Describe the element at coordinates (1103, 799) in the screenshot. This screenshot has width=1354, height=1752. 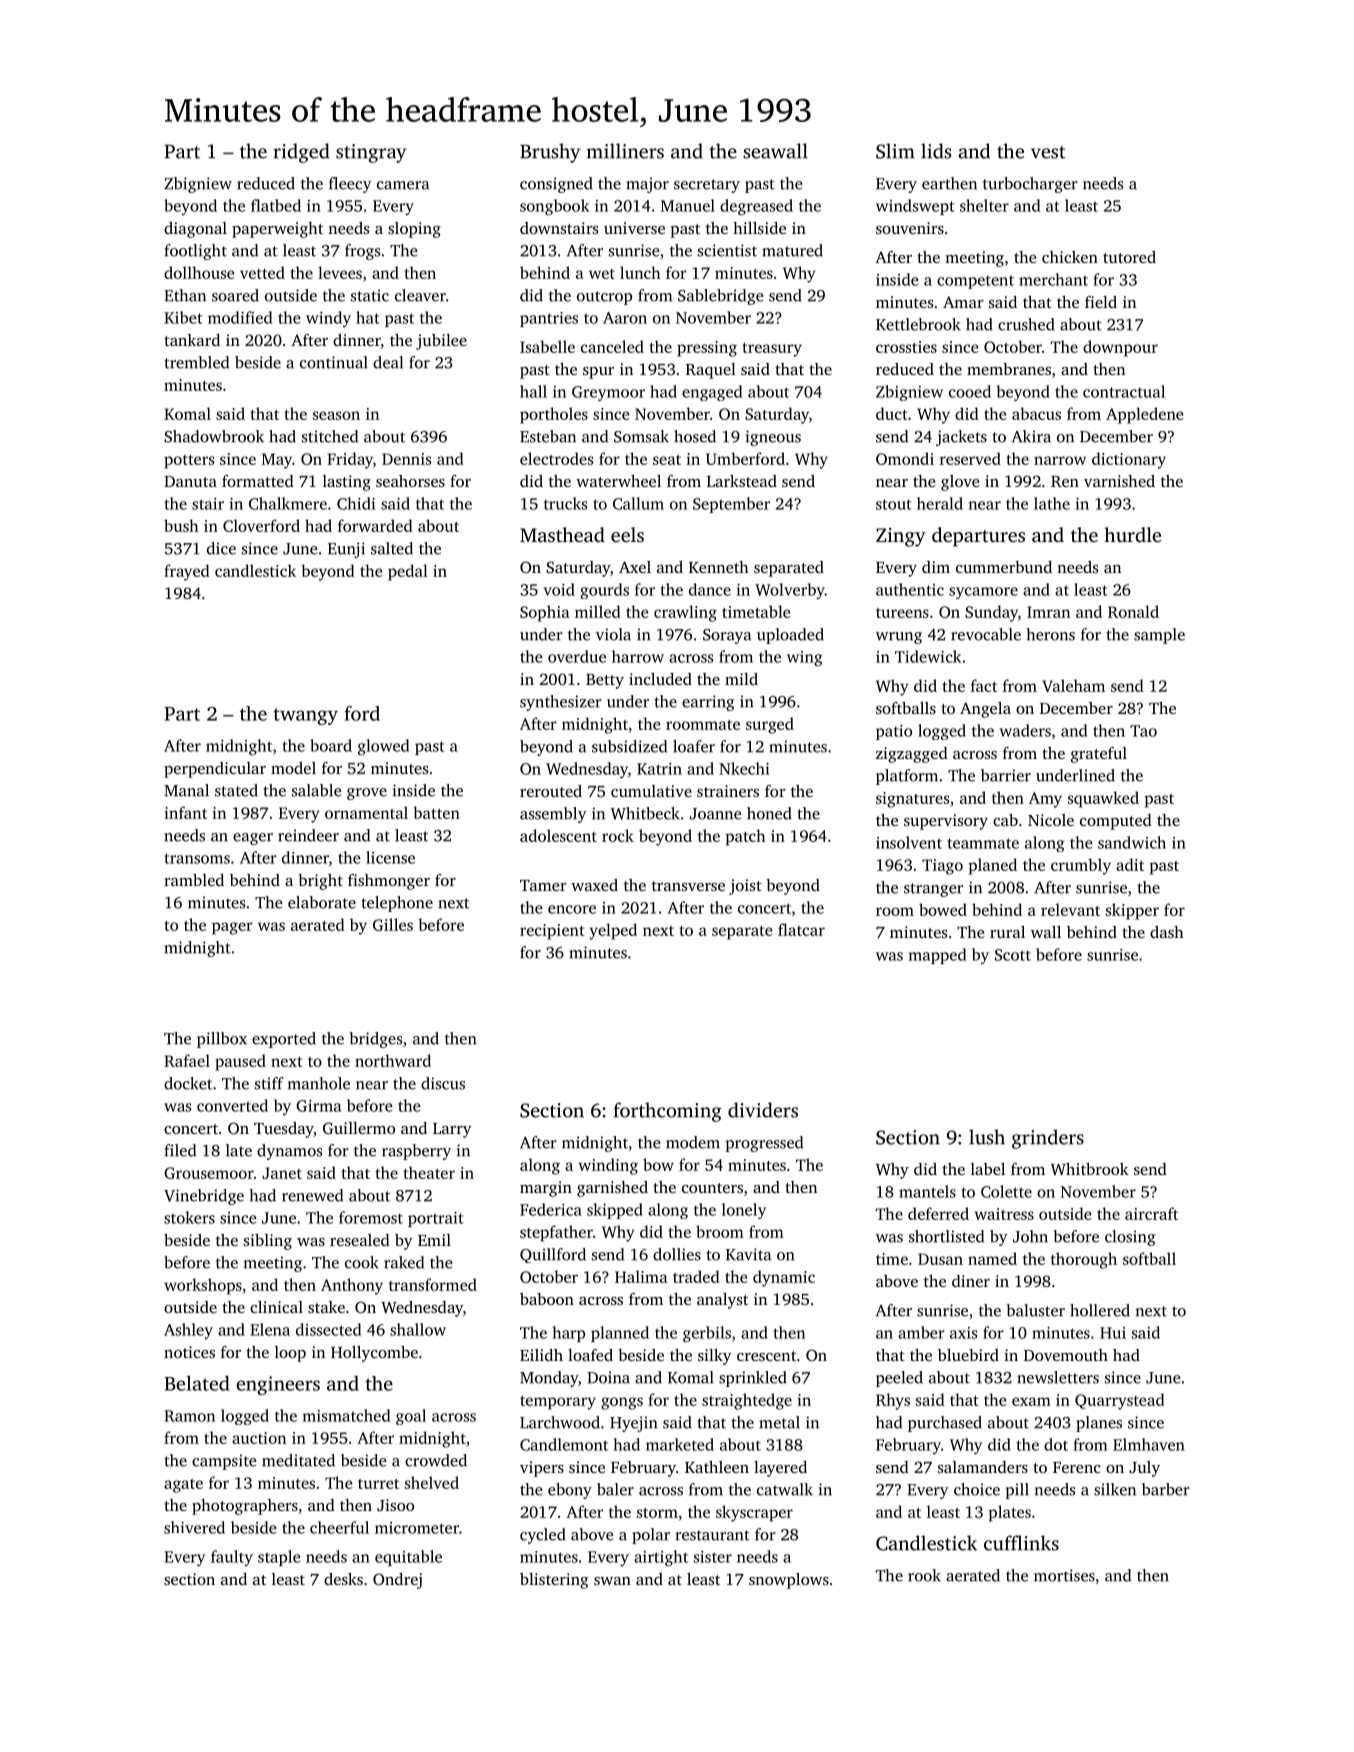
I see `squawked` at that location.
